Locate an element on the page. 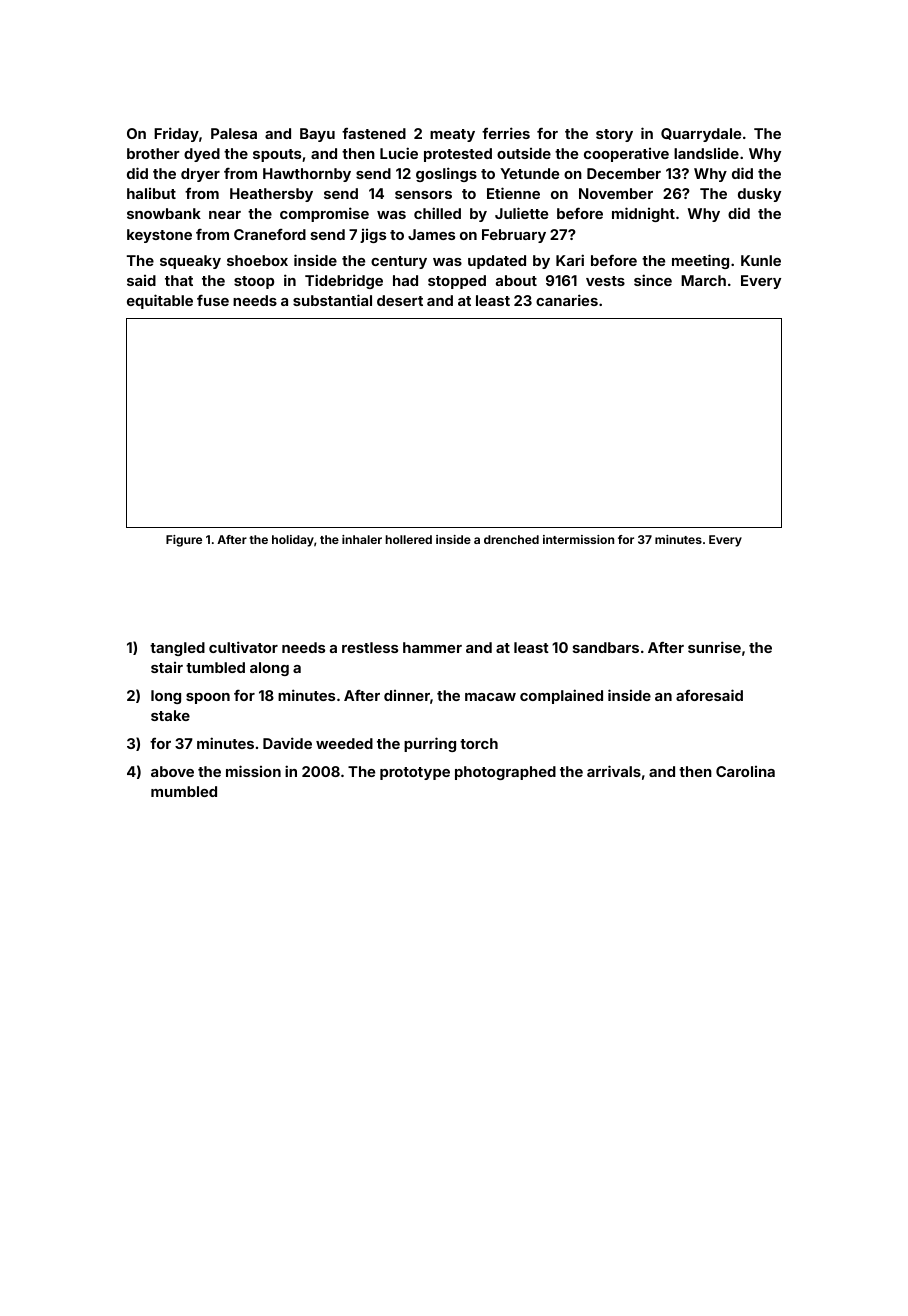  drenched is located at coordinates (511, 539).
